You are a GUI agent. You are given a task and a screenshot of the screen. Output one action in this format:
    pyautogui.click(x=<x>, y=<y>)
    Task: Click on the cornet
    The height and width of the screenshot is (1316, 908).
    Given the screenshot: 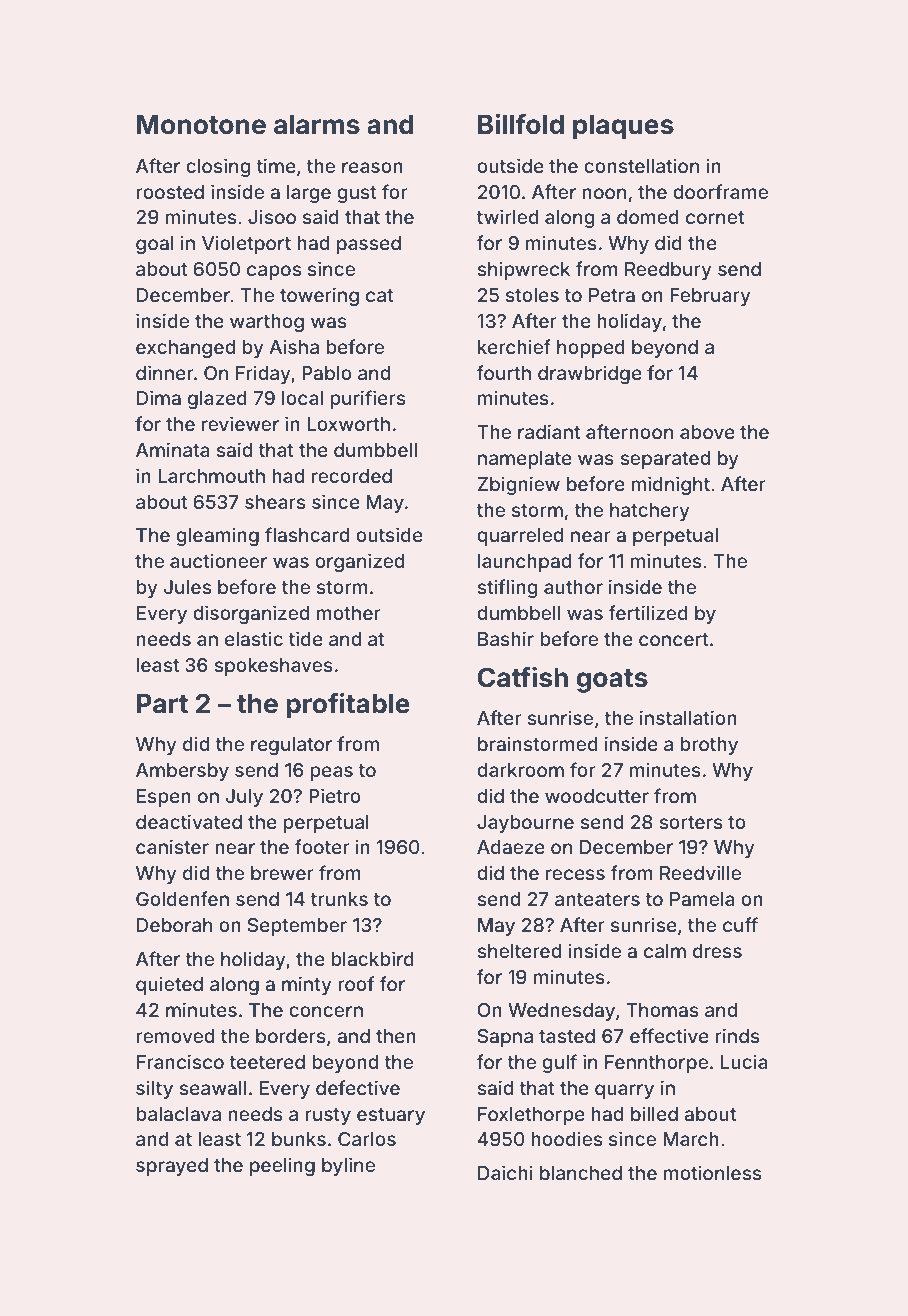 What is the action you would take?
    pyautogui.click(x=715, y=217)
